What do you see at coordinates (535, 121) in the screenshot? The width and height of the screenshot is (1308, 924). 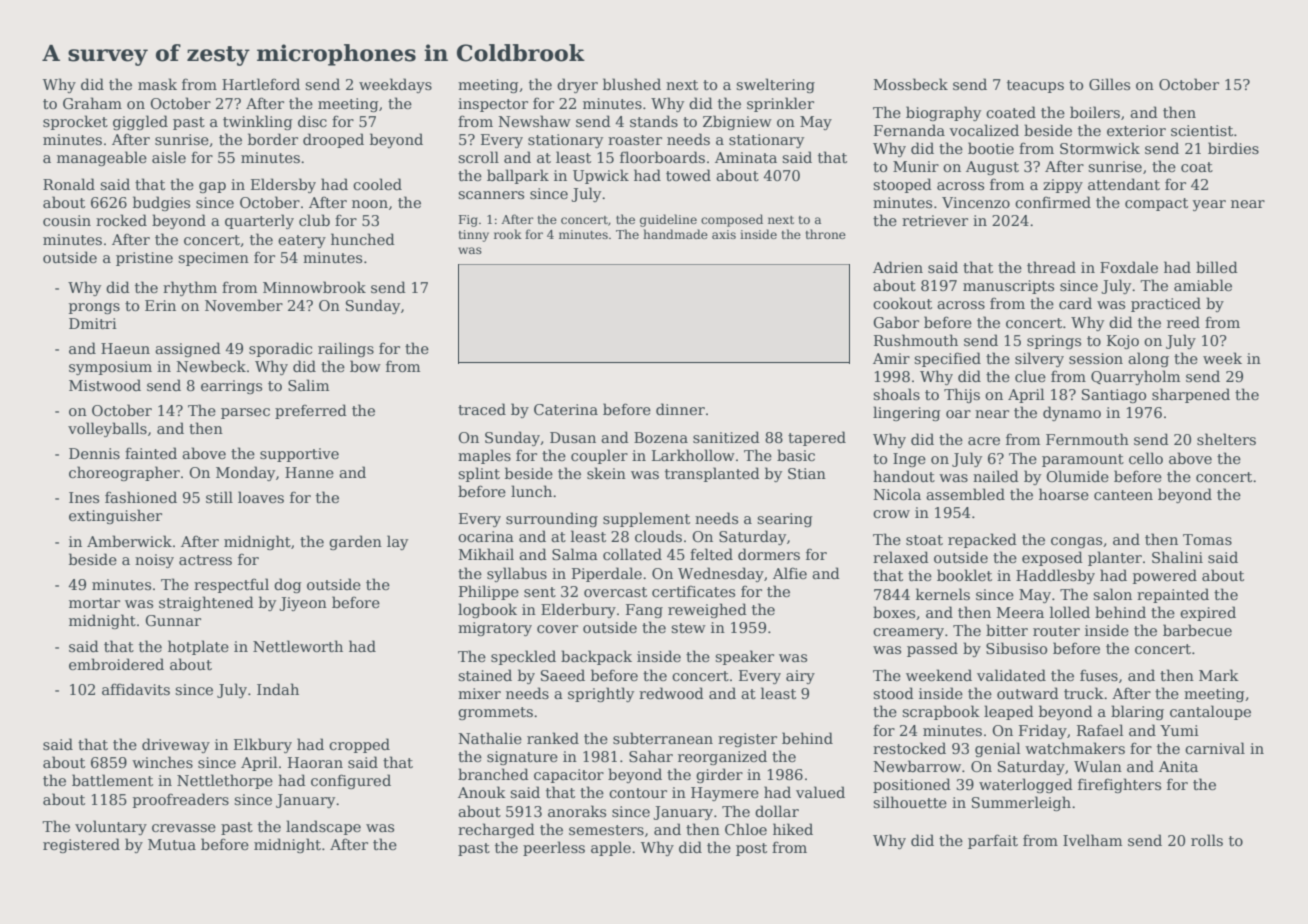 I see `Newshaw` at bounding box center [535, 121].
